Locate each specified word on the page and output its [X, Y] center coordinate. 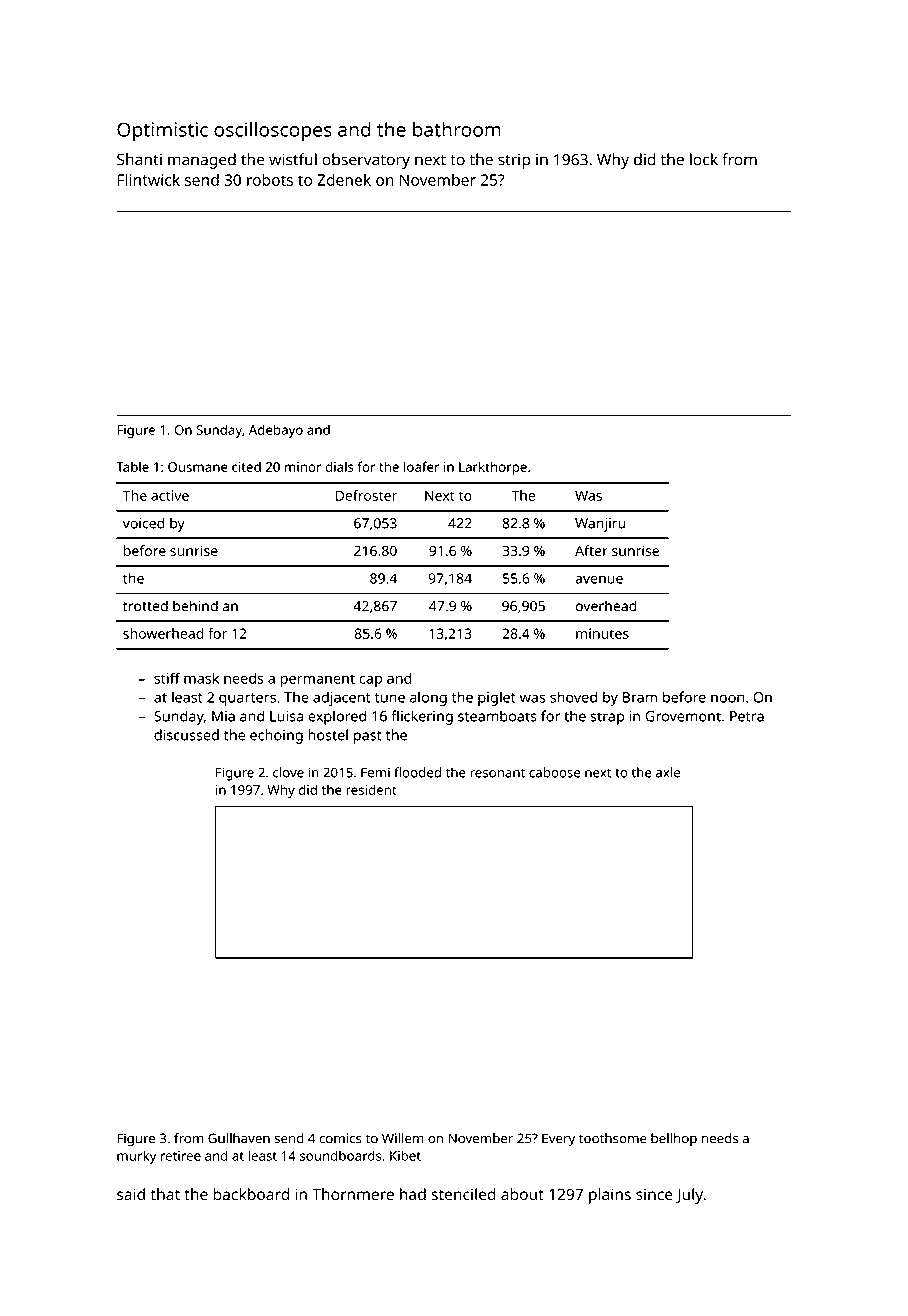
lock [704, 159]
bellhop [674, 1140]
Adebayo [276, 431]
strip [514, 161]
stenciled [463, 1194]
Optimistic [162, 132]
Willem [403, 1138]
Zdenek [344, 179]
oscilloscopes [273, 131]
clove [288, 772]
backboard [251, 1194]
